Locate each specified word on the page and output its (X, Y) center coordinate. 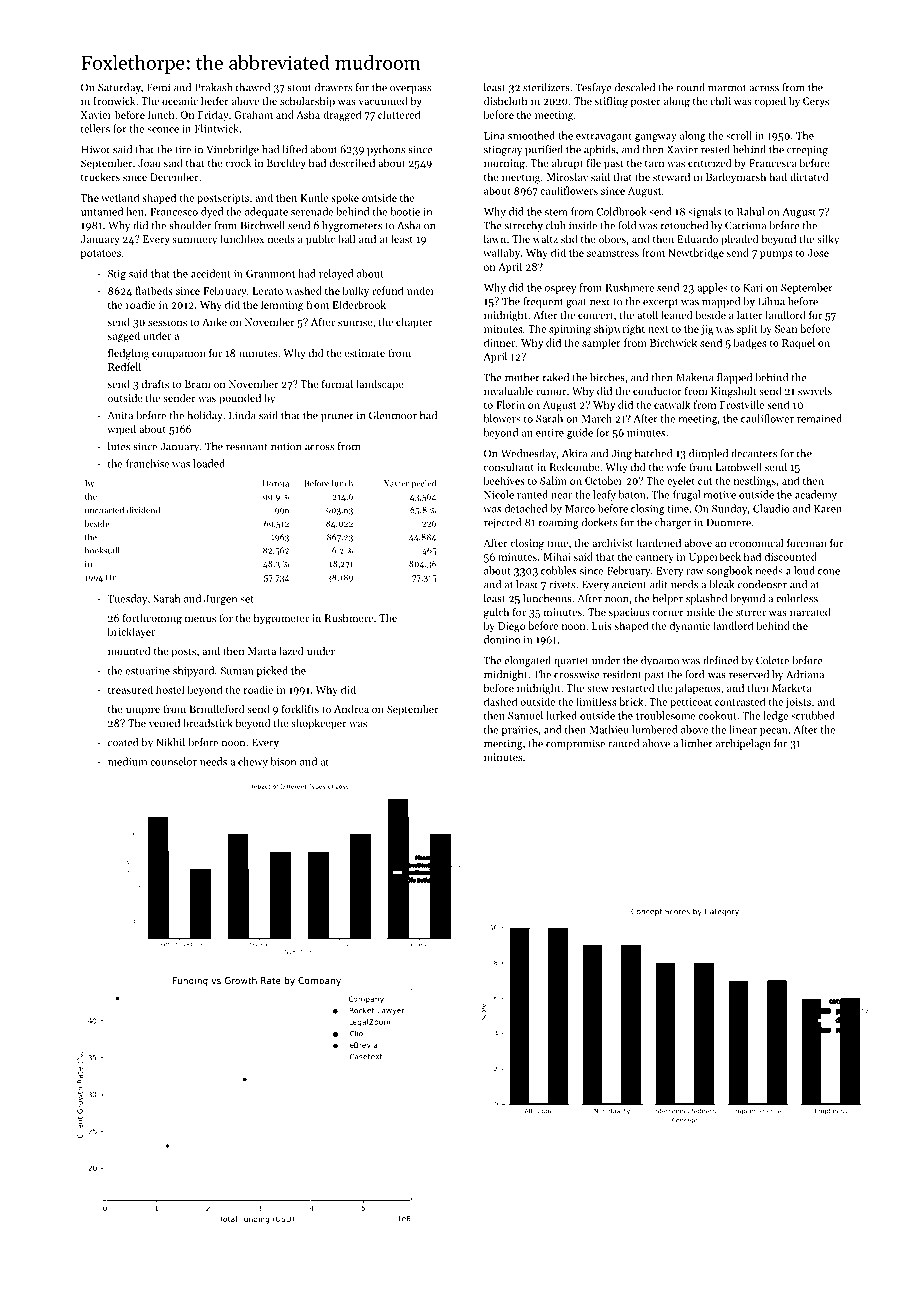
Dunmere (729, 522)
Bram (198, 384)
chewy (253, 762)
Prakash (213, 87)
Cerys (816, 102)
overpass (410, 90)
